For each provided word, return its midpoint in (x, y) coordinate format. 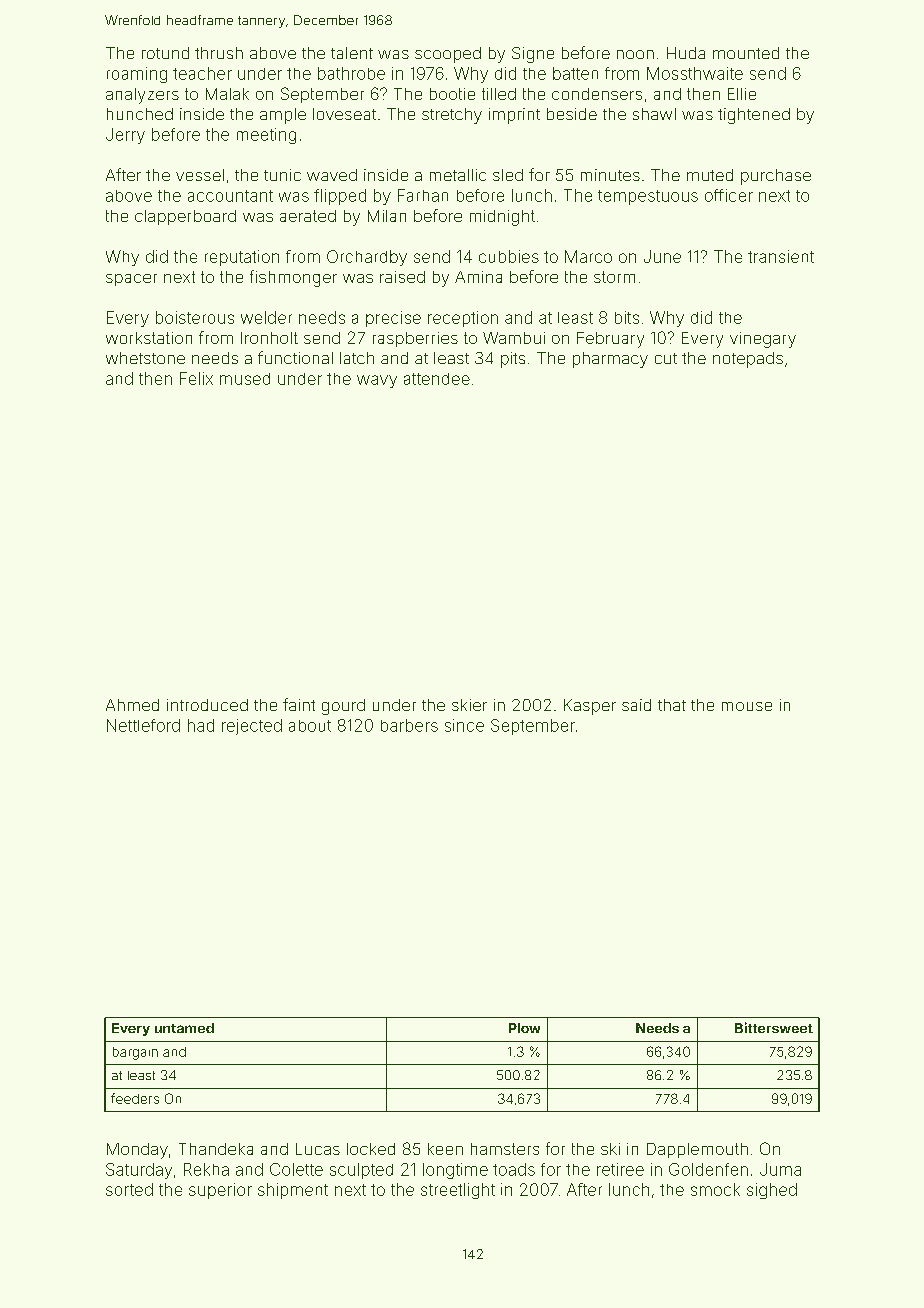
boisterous (195, 317)
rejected (252, 727)
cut (666, 358)
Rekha (206, 1169)
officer (729, 195)
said (636, 705)
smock (715, 1189)
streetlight (458, 1191)
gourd (343, 707)
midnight (502, 218)
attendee (437, 379)
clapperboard (185, 217)
